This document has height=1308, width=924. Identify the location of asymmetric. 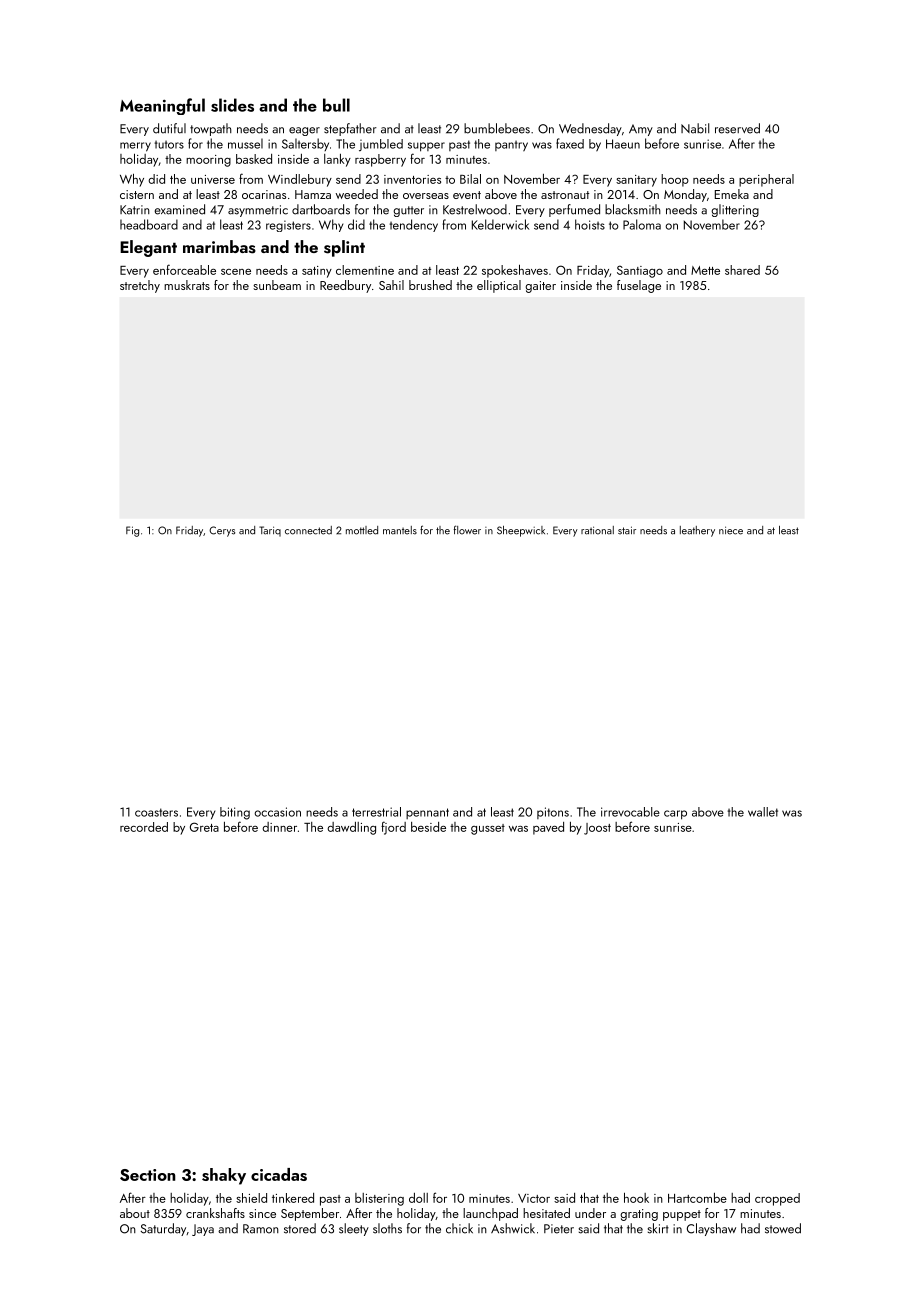
(258, 211).
